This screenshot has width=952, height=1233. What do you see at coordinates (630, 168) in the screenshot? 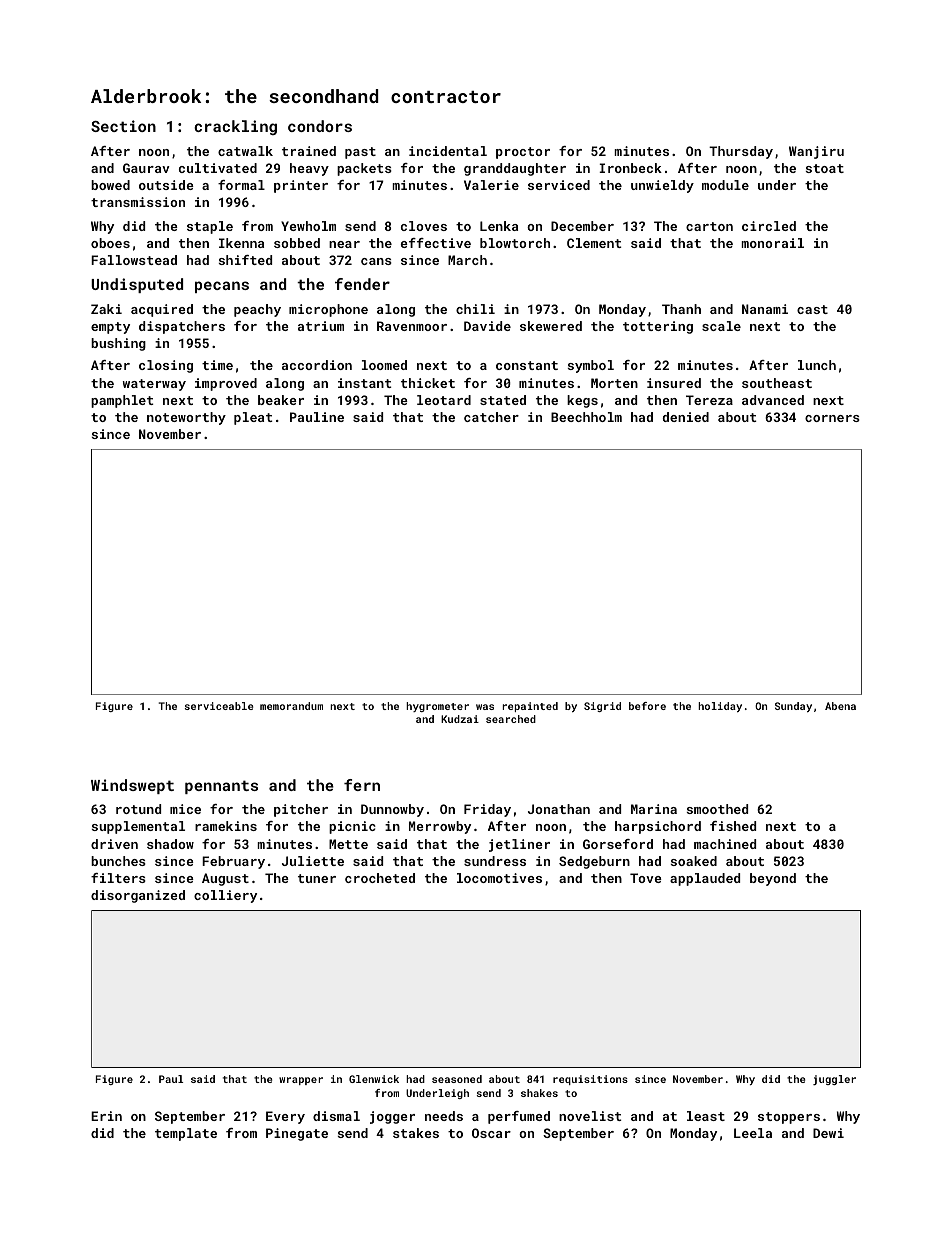
I see `Ironbeck` at bounding box center [630, 168].
